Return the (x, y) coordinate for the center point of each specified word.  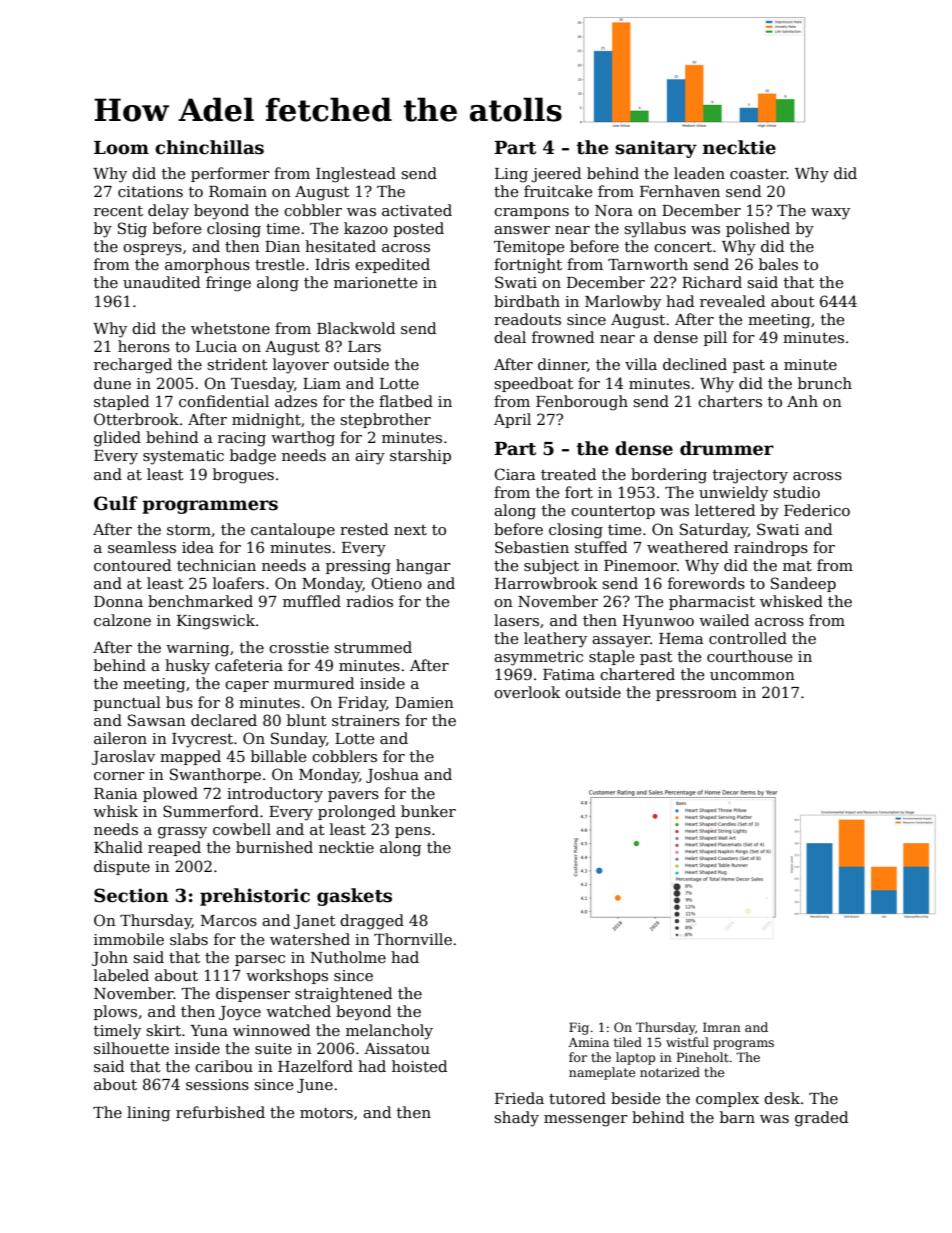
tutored (577, 1098)
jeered (556, 175)
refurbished (220, 1112)
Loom (121, 148)
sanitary (656, 149)
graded (821, 1119)
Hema (681, 638)
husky (187, 667)
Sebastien (532, 547)
